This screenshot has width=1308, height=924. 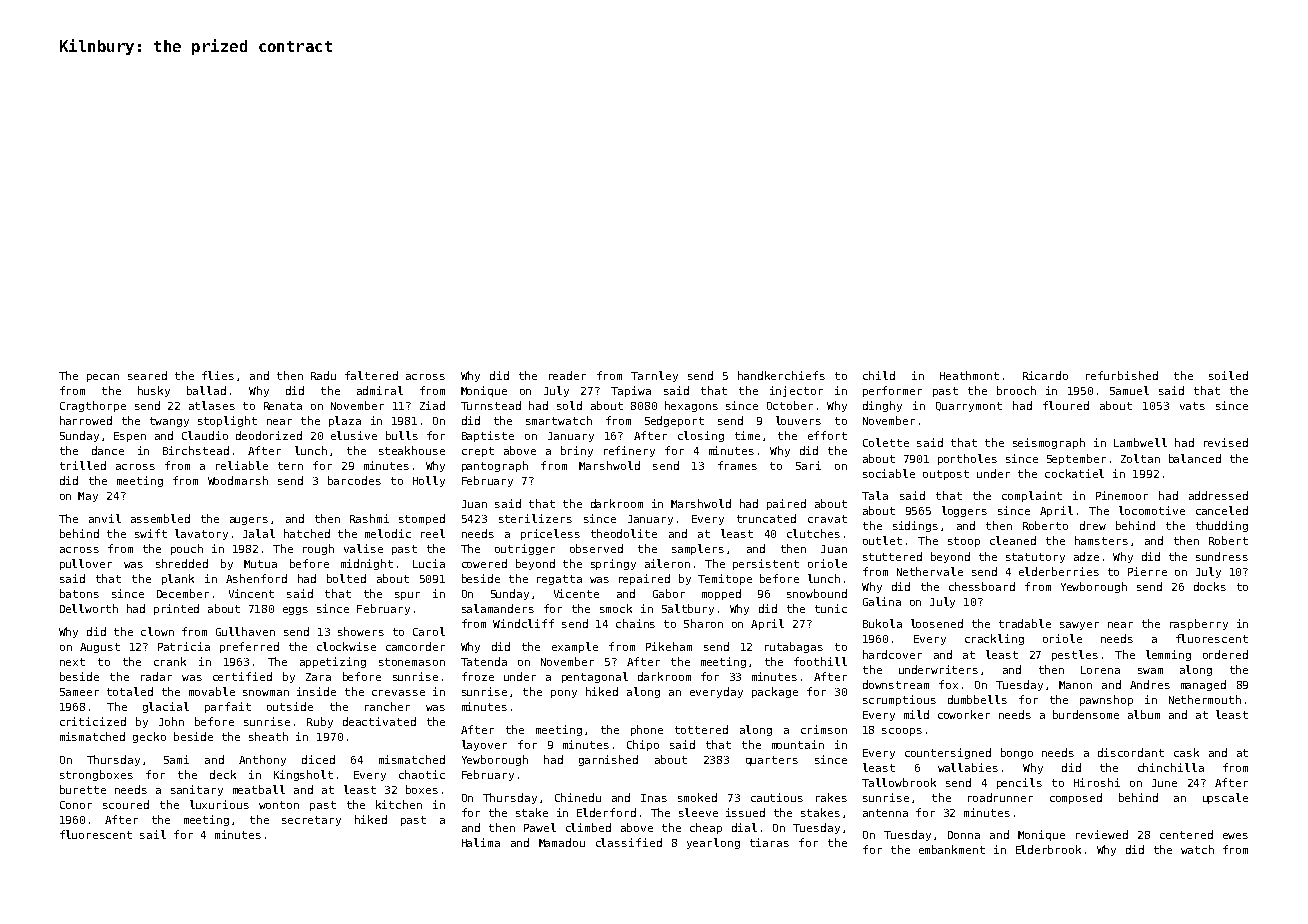 I want to click on tern, so click(x=290, y=466).
